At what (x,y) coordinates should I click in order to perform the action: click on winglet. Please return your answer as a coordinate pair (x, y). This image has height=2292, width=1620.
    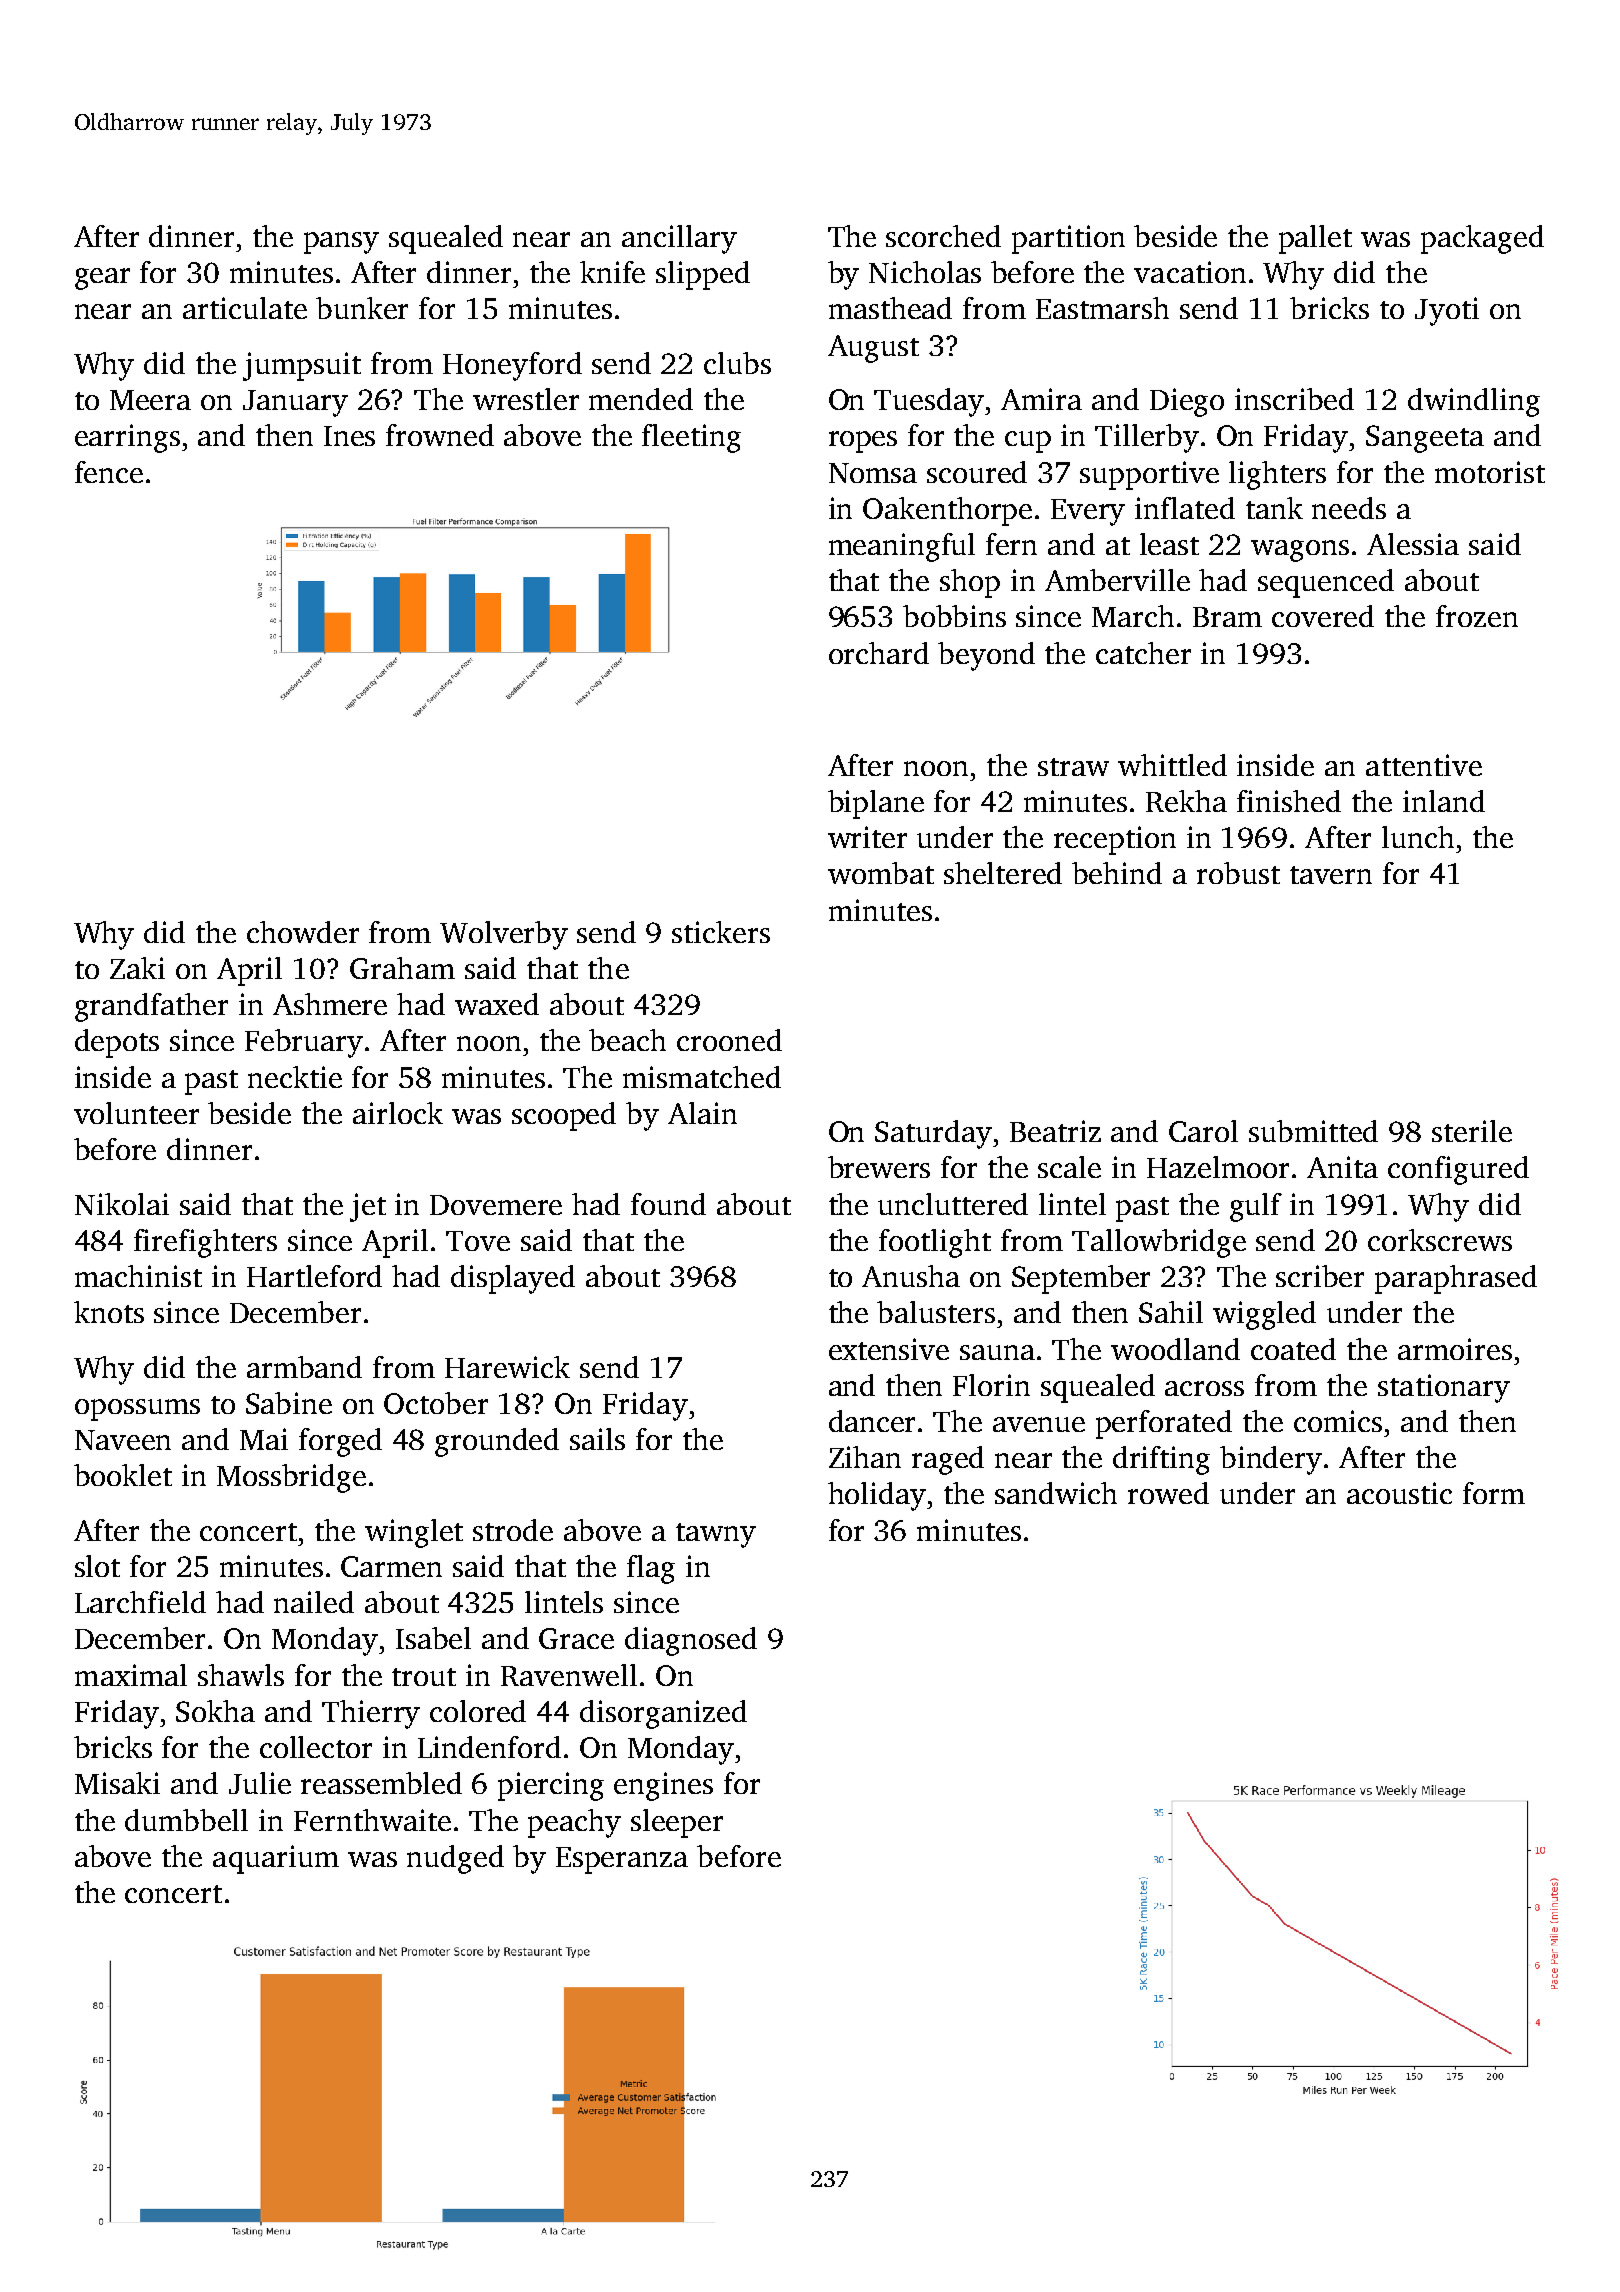
    Looking at the image, I should click on (414, 1533).
